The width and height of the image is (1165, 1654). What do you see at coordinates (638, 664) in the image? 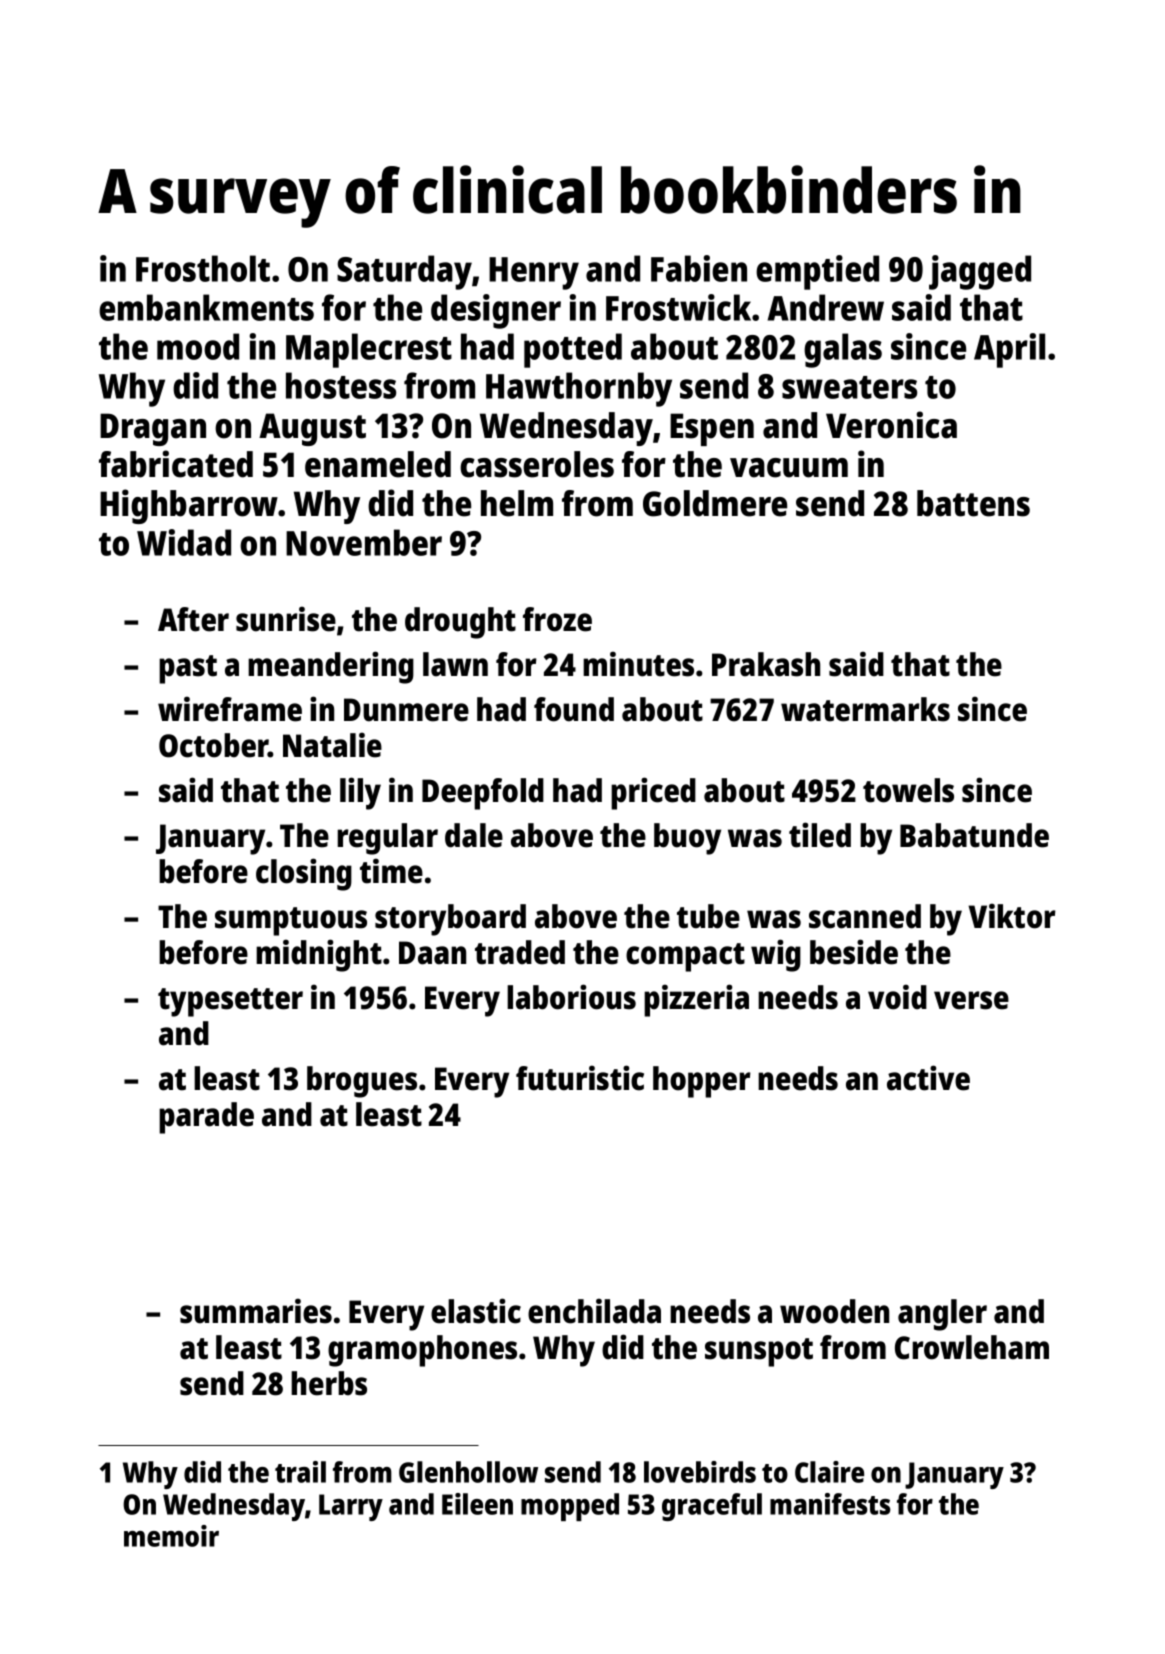
I see `minutes` at bounding box center [638, 664].
